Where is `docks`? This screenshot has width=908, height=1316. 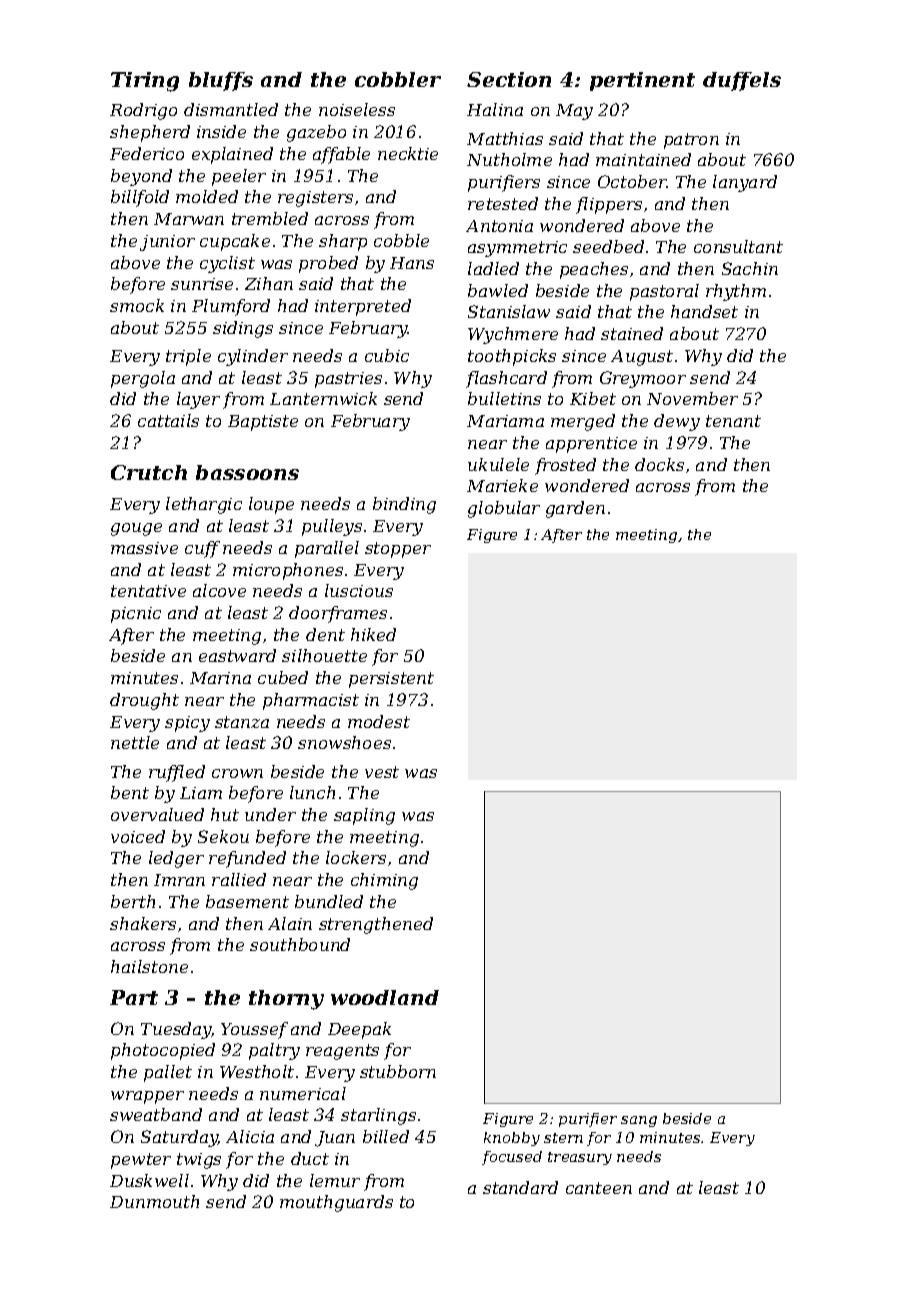
docks is located at coordinates (659, 464).
